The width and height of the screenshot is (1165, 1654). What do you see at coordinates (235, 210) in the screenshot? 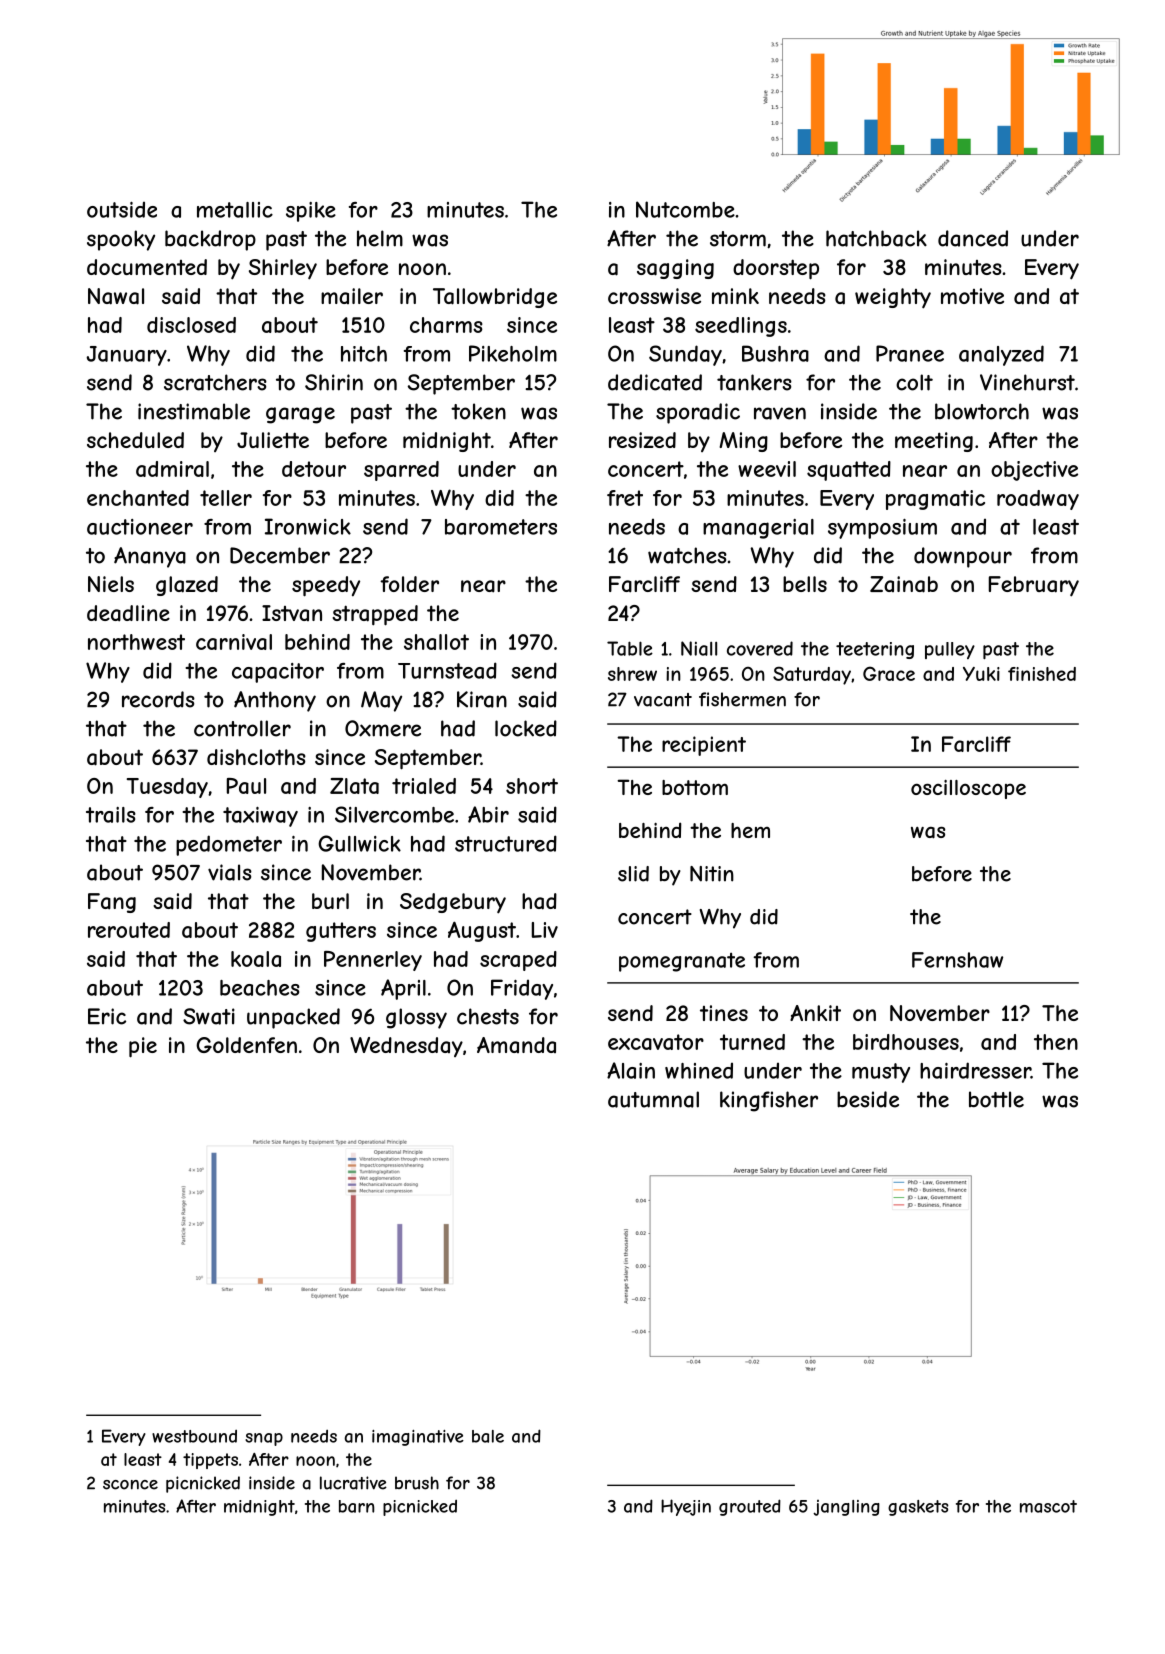
I see `metallic` at bounding box center [235, 210].
